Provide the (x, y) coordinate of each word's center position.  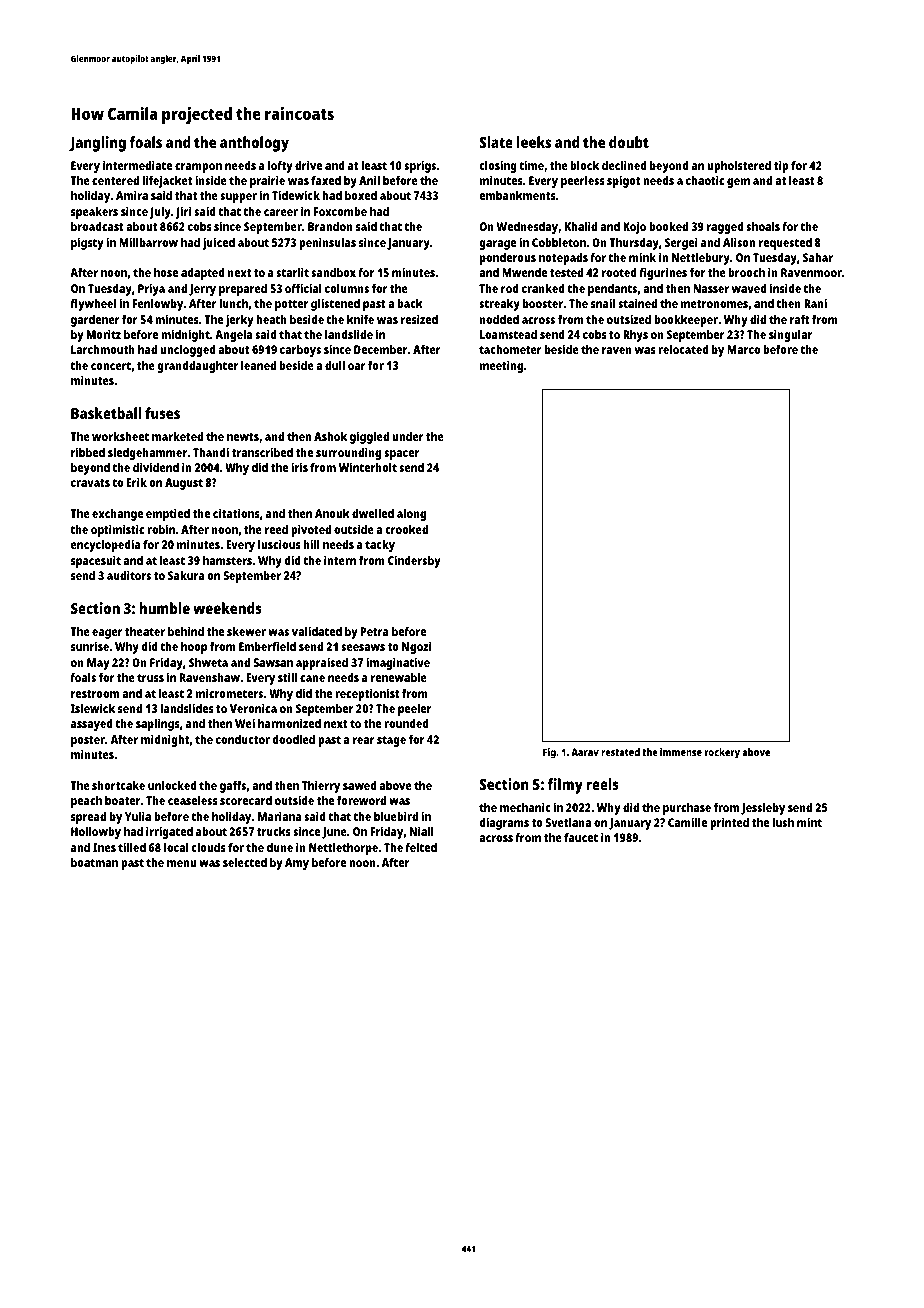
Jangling (97, 144)
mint (809, 822)
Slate (496, 142)
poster (88, 741)
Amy (297, 864)
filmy (565, 786)
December (380, 349)
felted (421, 847)
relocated (683, 349)
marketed (177, 436)
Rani (815, 303)
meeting (501, 366)
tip (781, 166)
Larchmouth (103, 349)
